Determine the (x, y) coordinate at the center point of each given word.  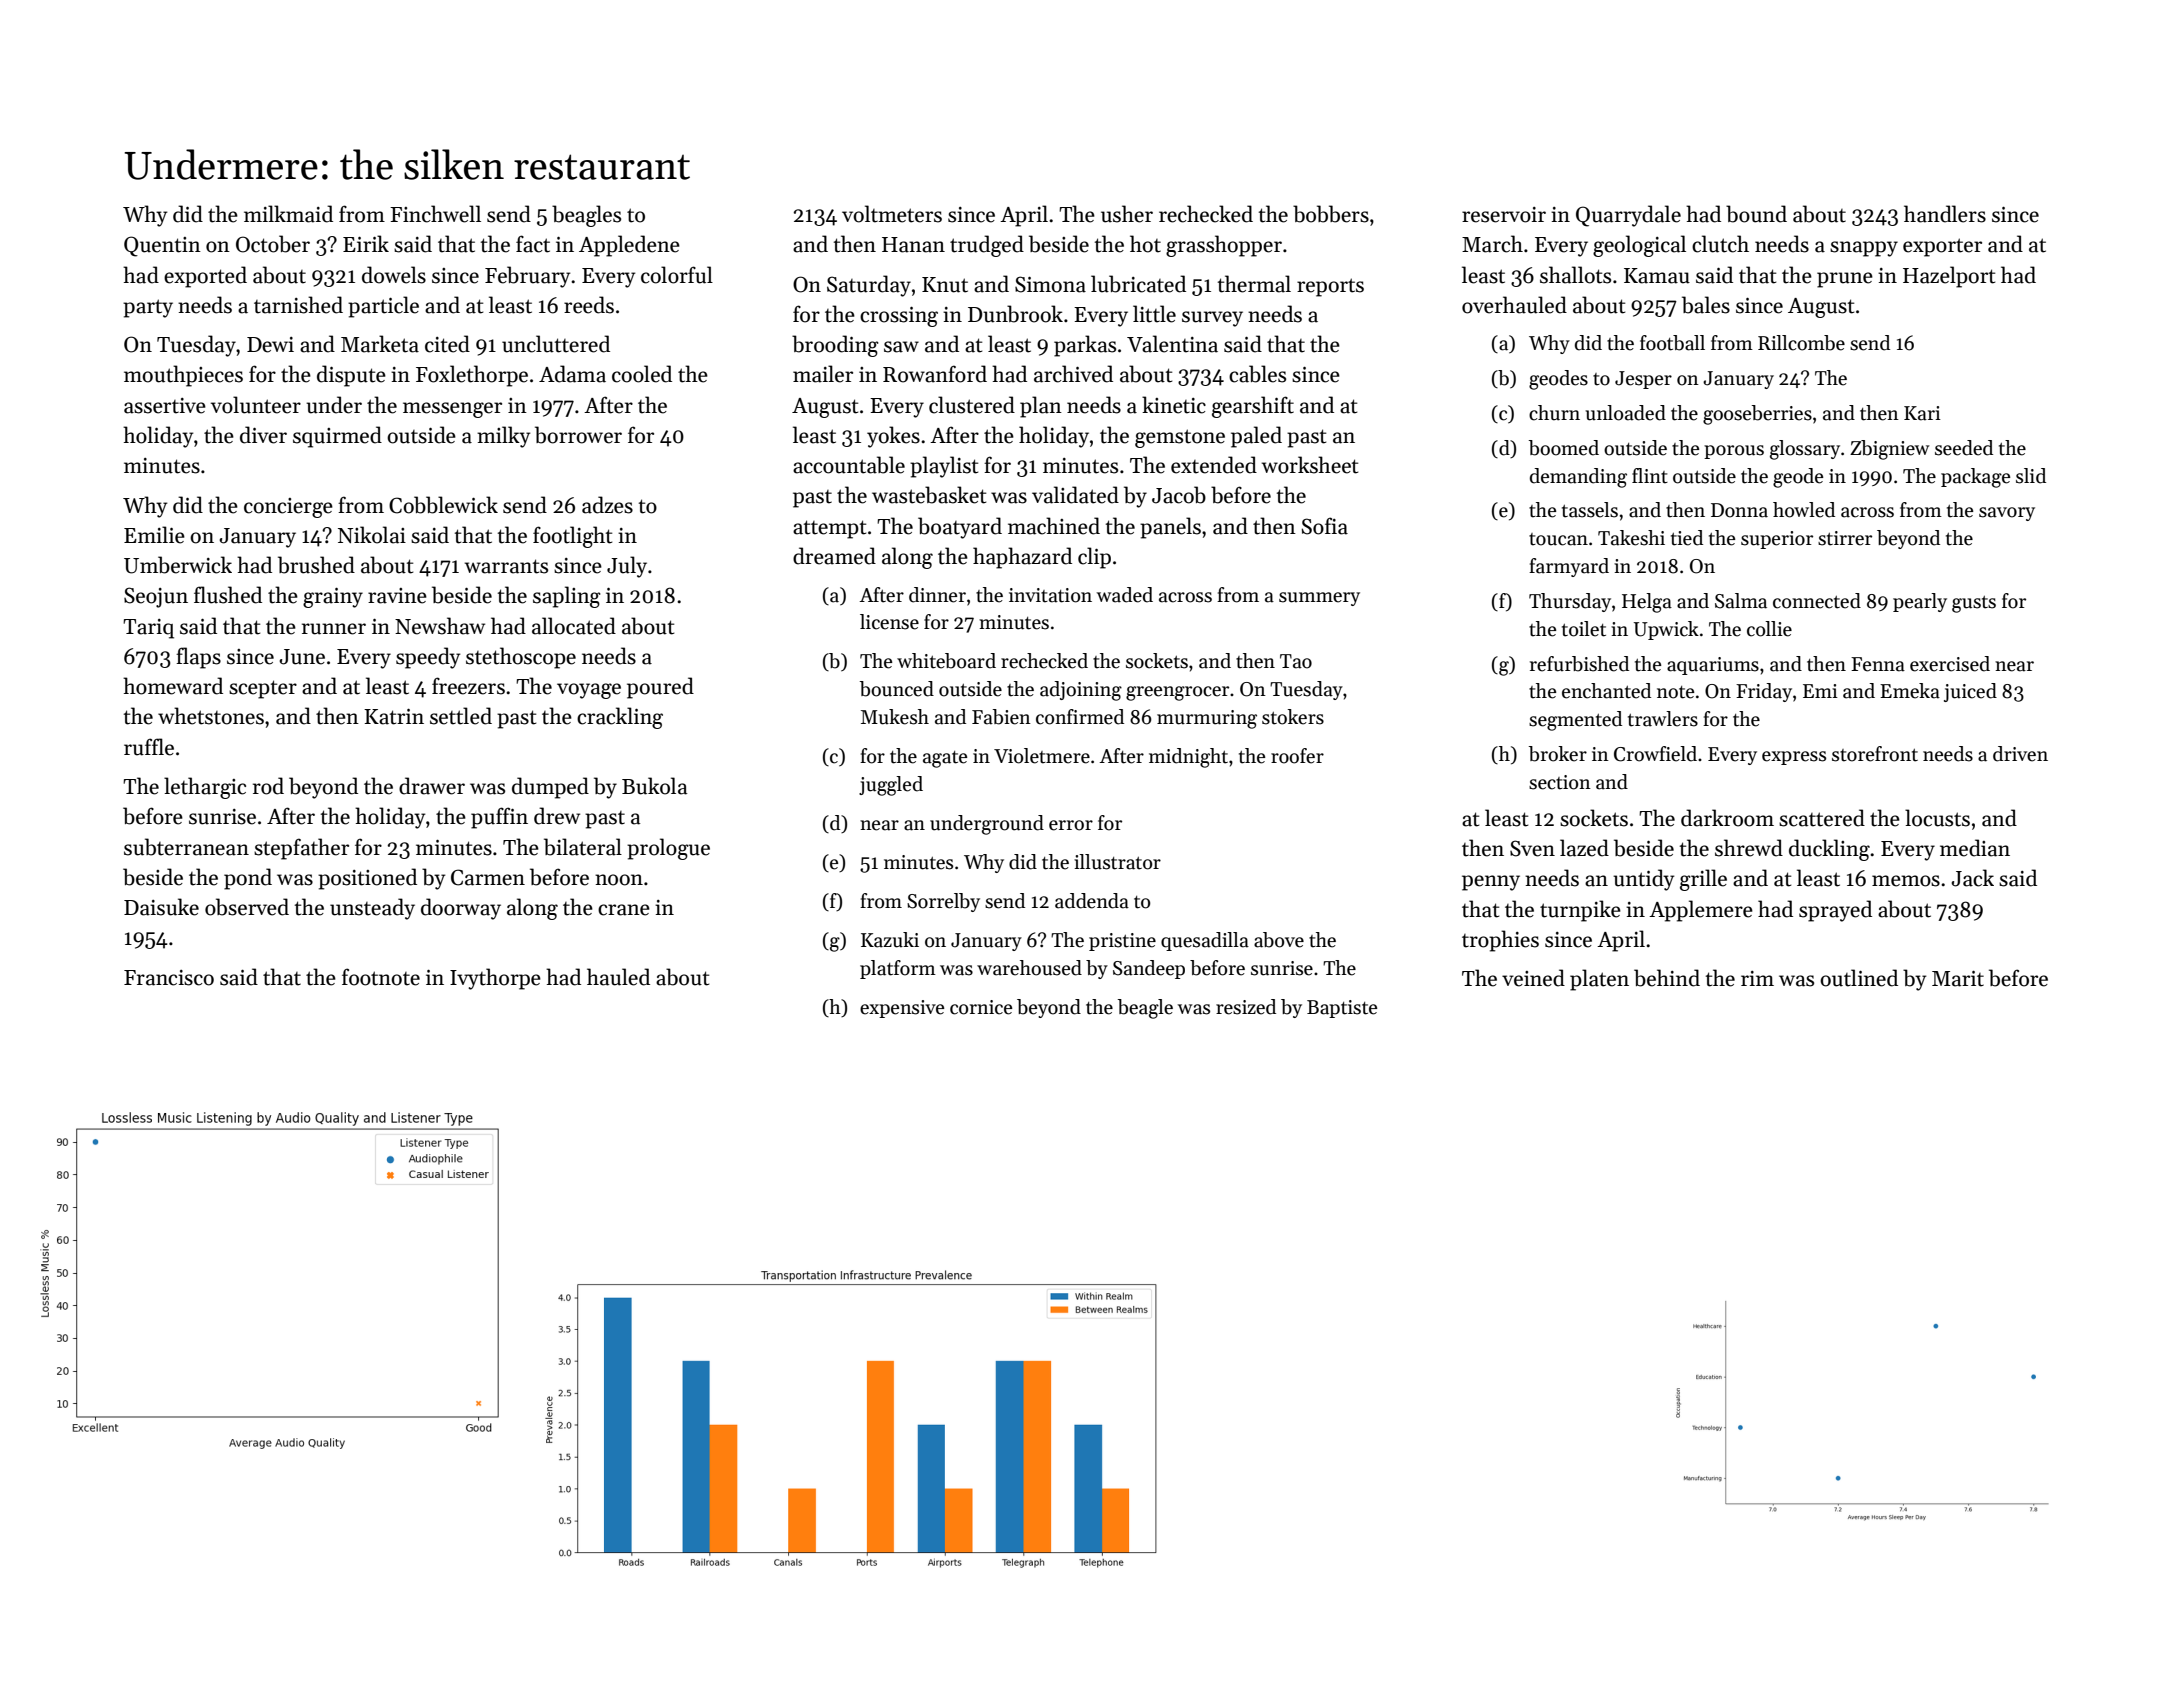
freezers (468, 686)
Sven (1532, 848)
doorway (461, 909)
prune (1845, 280)
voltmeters (892, 214)
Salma (1741, 601)
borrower (578, 435)
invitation (1050, 595)
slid (2031, 476)
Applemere (1701, 911)
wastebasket (929, 495)
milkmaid (288, 214)
